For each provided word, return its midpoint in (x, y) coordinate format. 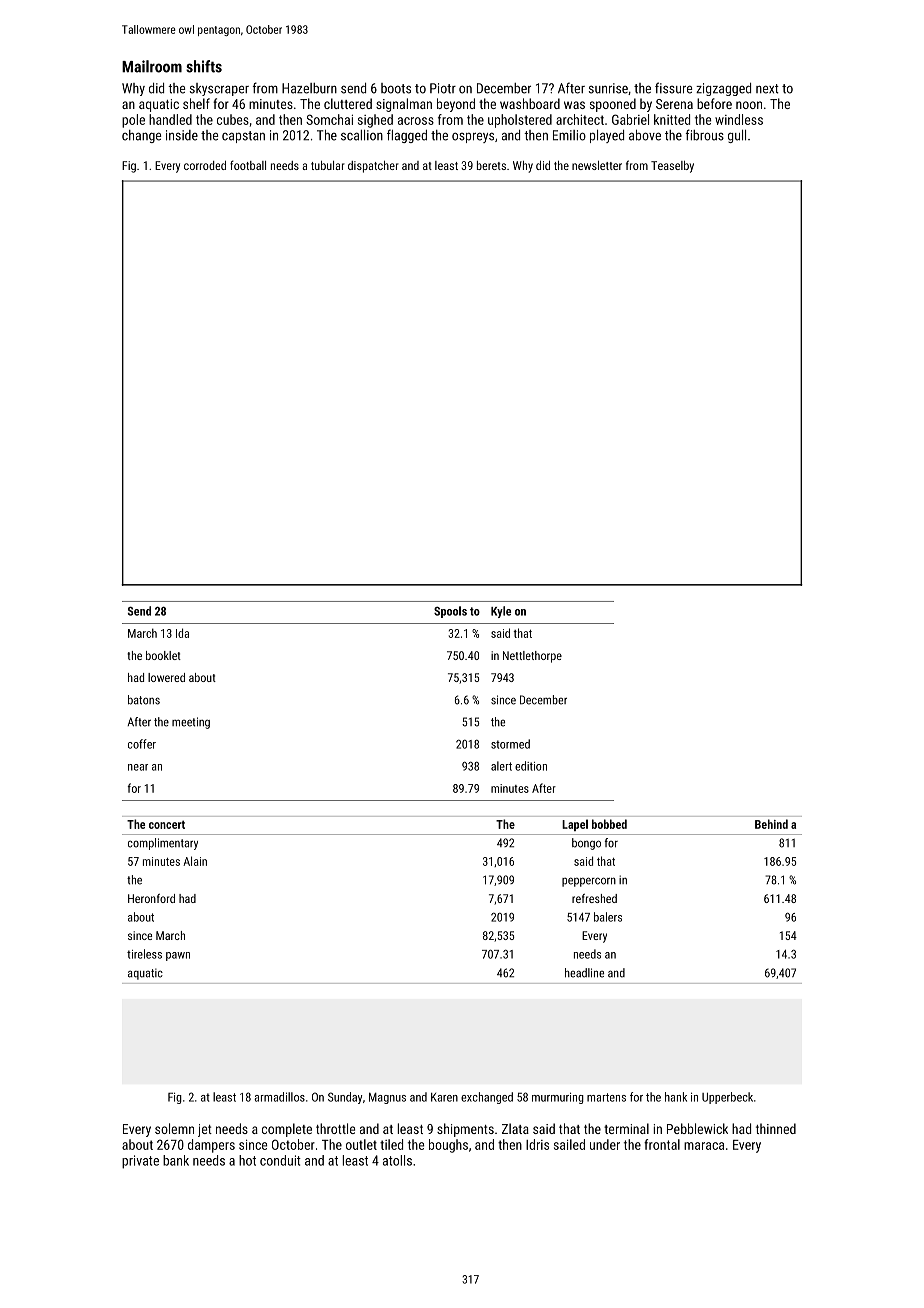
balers (608, 917)
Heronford (151, 898)
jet (205, 1130)
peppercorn (589, 882)
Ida (182, 633)
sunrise (608, 88)
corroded (205, 165)
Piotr (443, 88)
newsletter (597, 165)
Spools (450, 612)
